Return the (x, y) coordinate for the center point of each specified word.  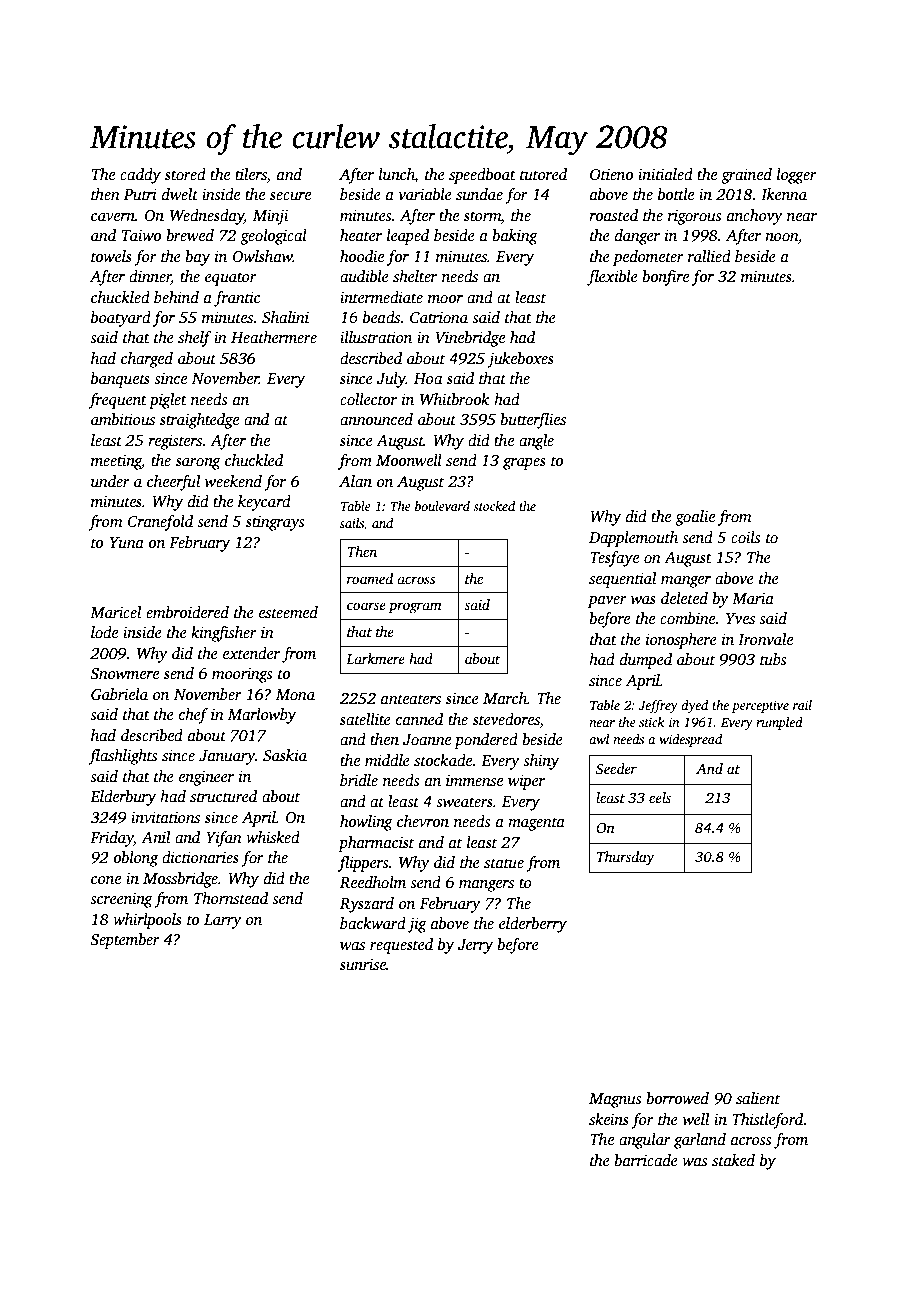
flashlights (122, 757)
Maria (753, 598)
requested (401, 946)
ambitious (123, 419)
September (125, 941)
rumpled (779, 723)
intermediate (381, 297)
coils (745, 537)
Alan (355, 481)
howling (366, 823)
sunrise (363, 965)
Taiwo (141, 235)
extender (251, 653)
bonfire (665, 278)
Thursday (626, 858)
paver (607, 602)
